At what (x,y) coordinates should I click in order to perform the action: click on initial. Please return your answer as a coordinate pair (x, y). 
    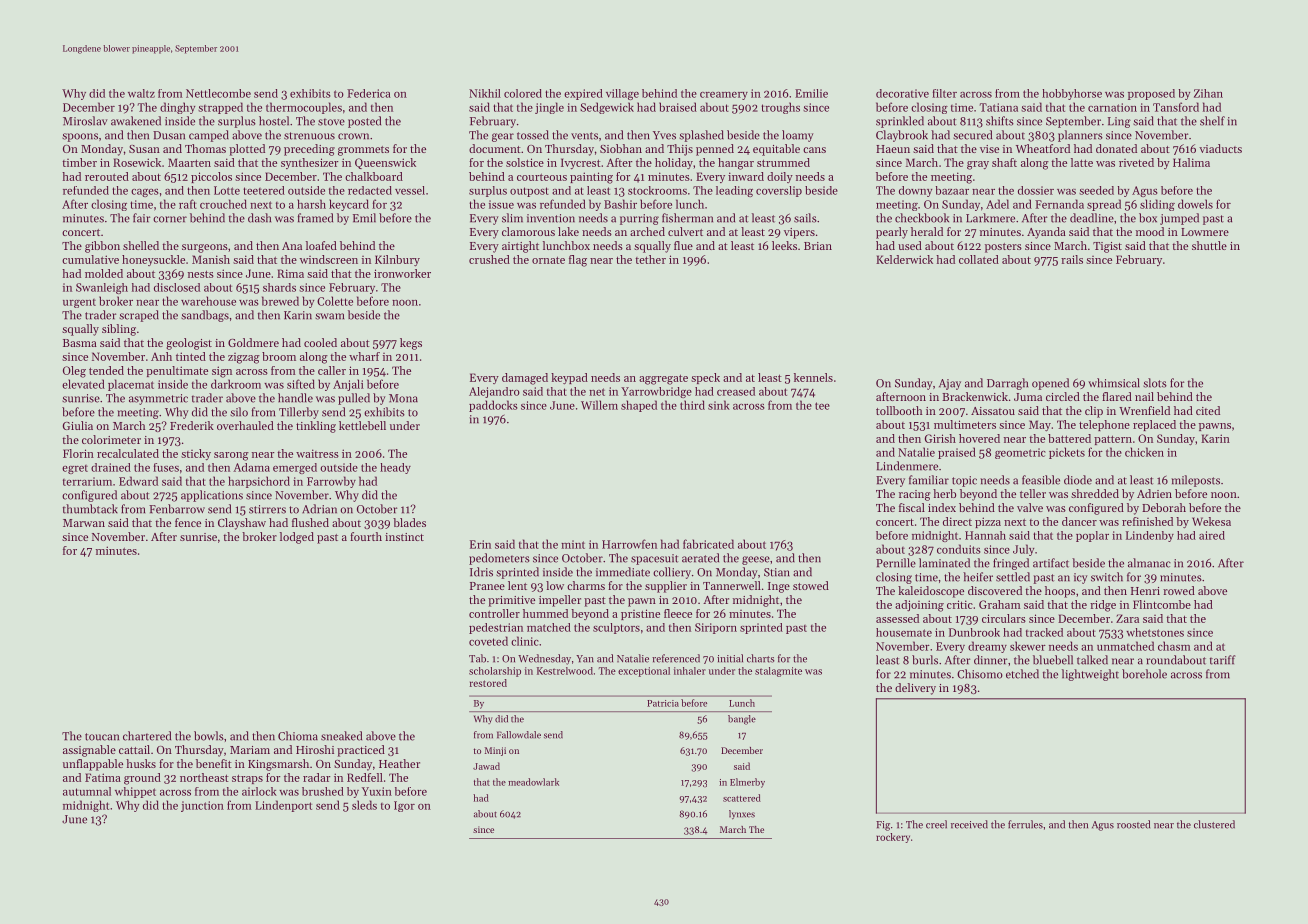
    Looking at the image, I should click on (730, 658).
